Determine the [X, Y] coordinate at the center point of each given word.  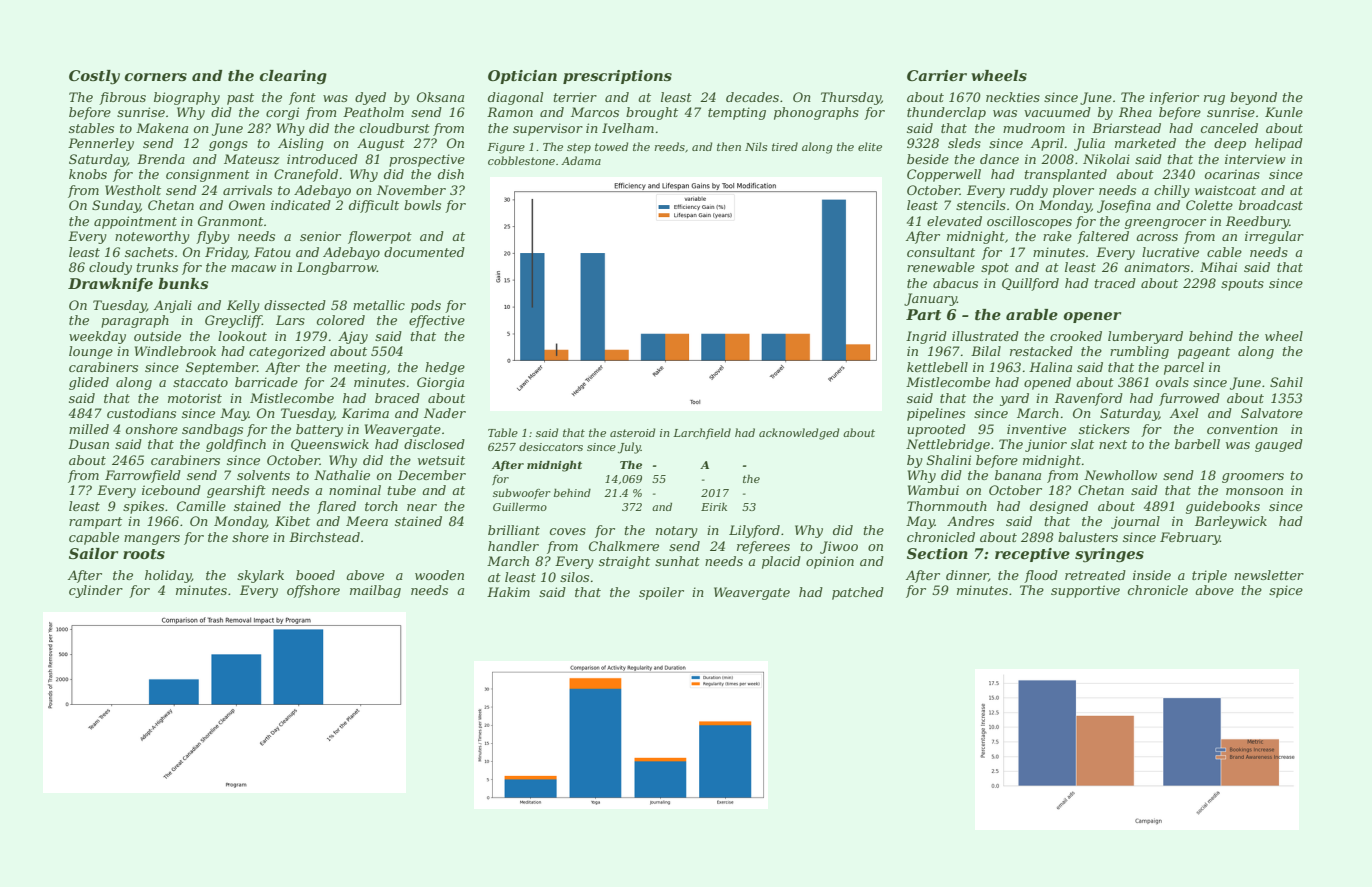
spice [1286, 591]
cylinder [96, 591]
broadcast [1271, 205]
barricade [266, 382]
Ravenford [1089, 399]
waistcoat [1225, 190]
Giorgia [440, 383]
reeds [670, 146]
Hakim [508, 592]
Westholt [133, 190]
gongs [228, 146]
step [579, 148]
